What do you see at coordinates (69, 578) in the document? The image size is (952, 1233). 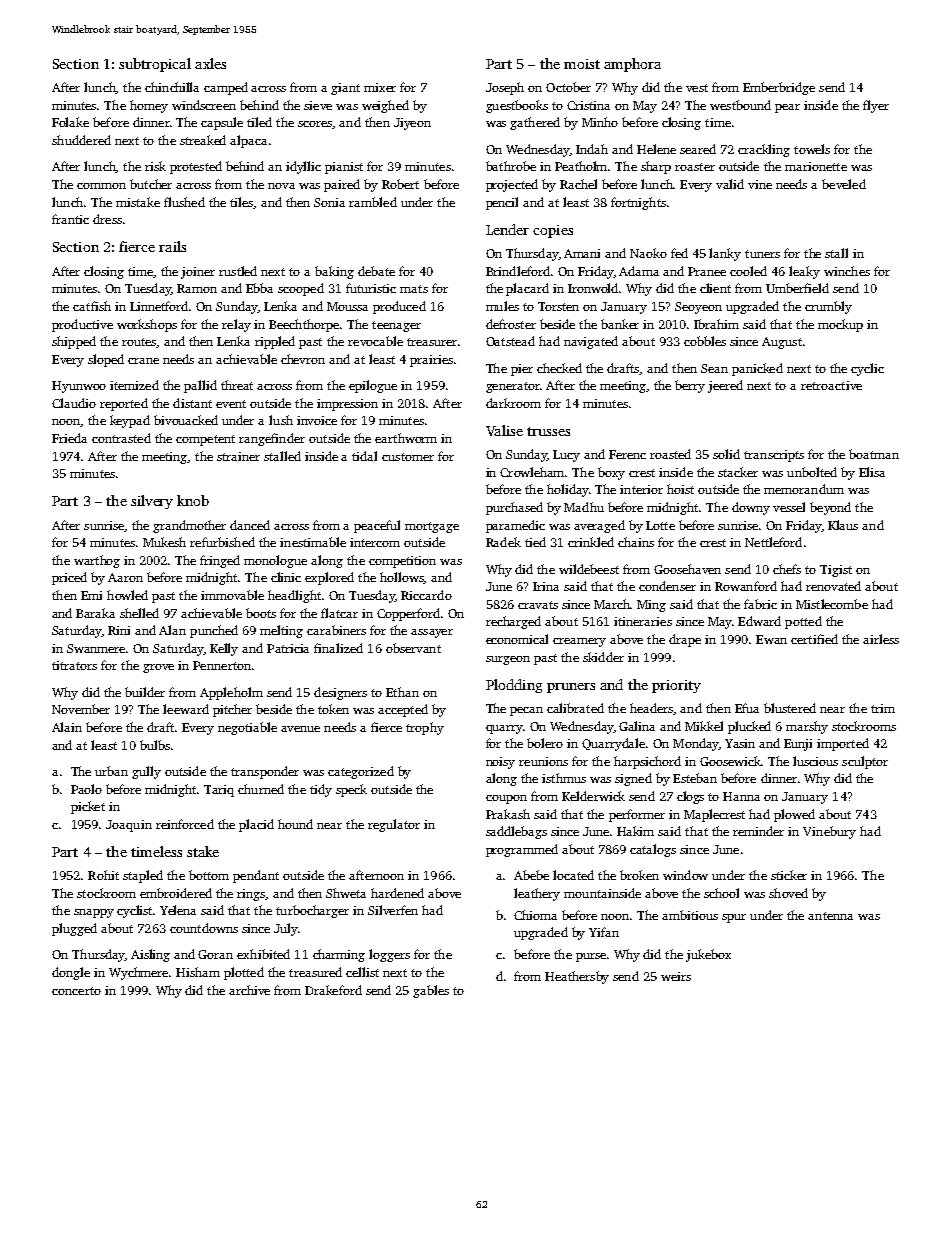 I see `priced` at bounding box center [69, 578].
